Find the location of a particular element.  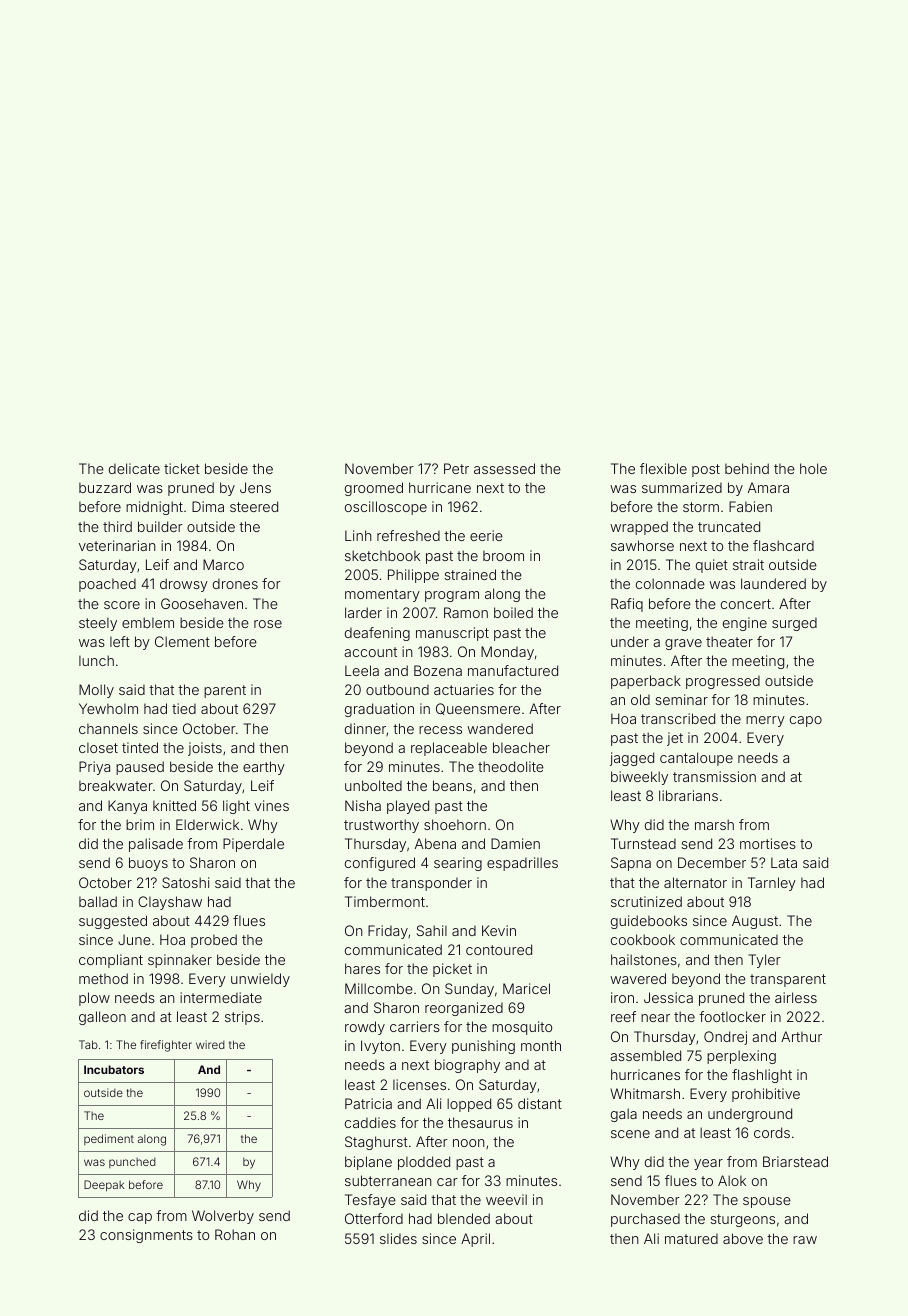

graduation is located at coordinates (379, 710).
